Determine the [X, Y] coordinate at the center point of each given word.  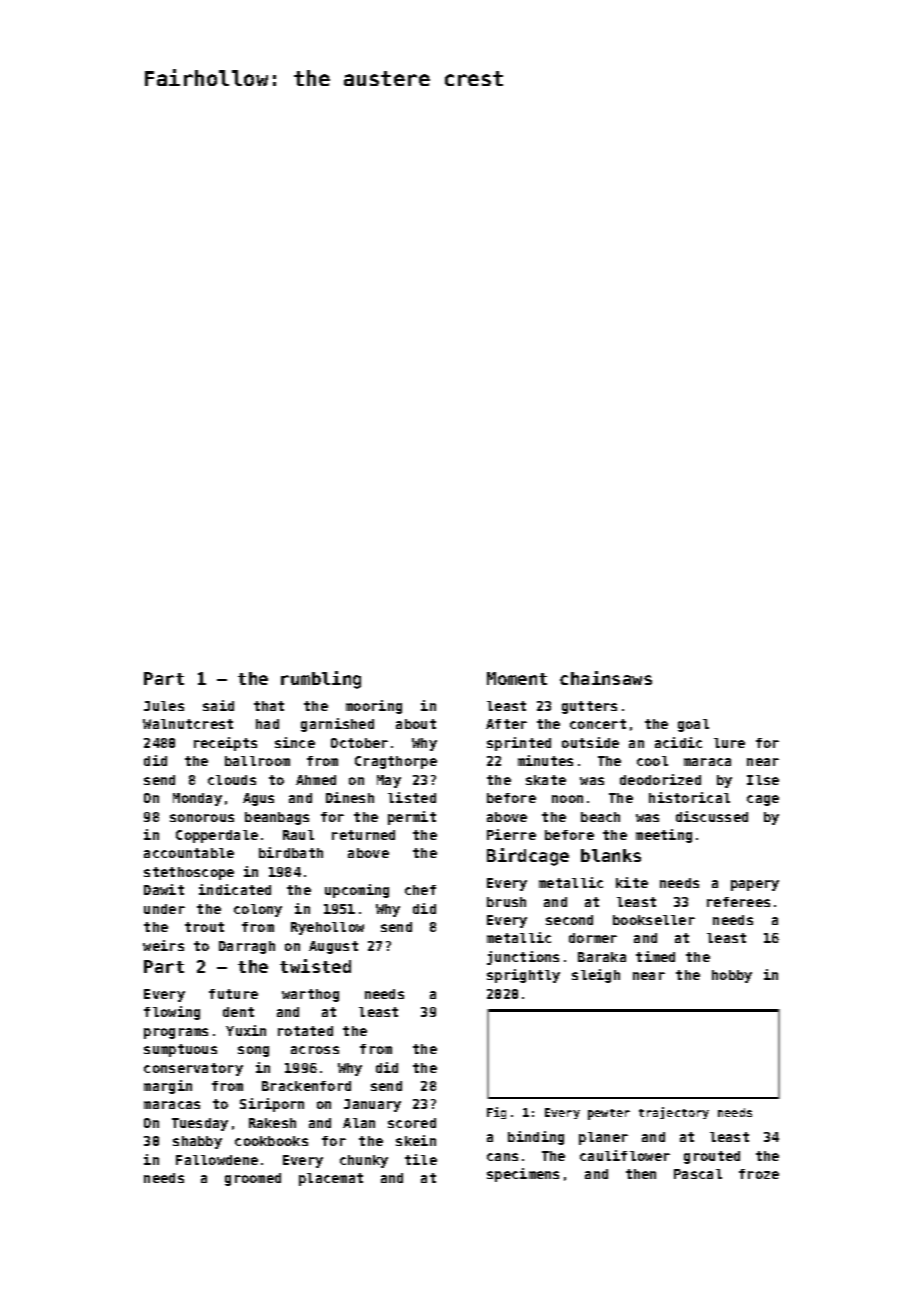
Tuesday [200, 1124]
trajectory [674, 1113]
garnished [337, 725]
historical [689, 797]
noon [567, 799]
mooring [374, 707]
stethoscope [189, 873]
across [315, 1050]
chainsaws [606, 678]
